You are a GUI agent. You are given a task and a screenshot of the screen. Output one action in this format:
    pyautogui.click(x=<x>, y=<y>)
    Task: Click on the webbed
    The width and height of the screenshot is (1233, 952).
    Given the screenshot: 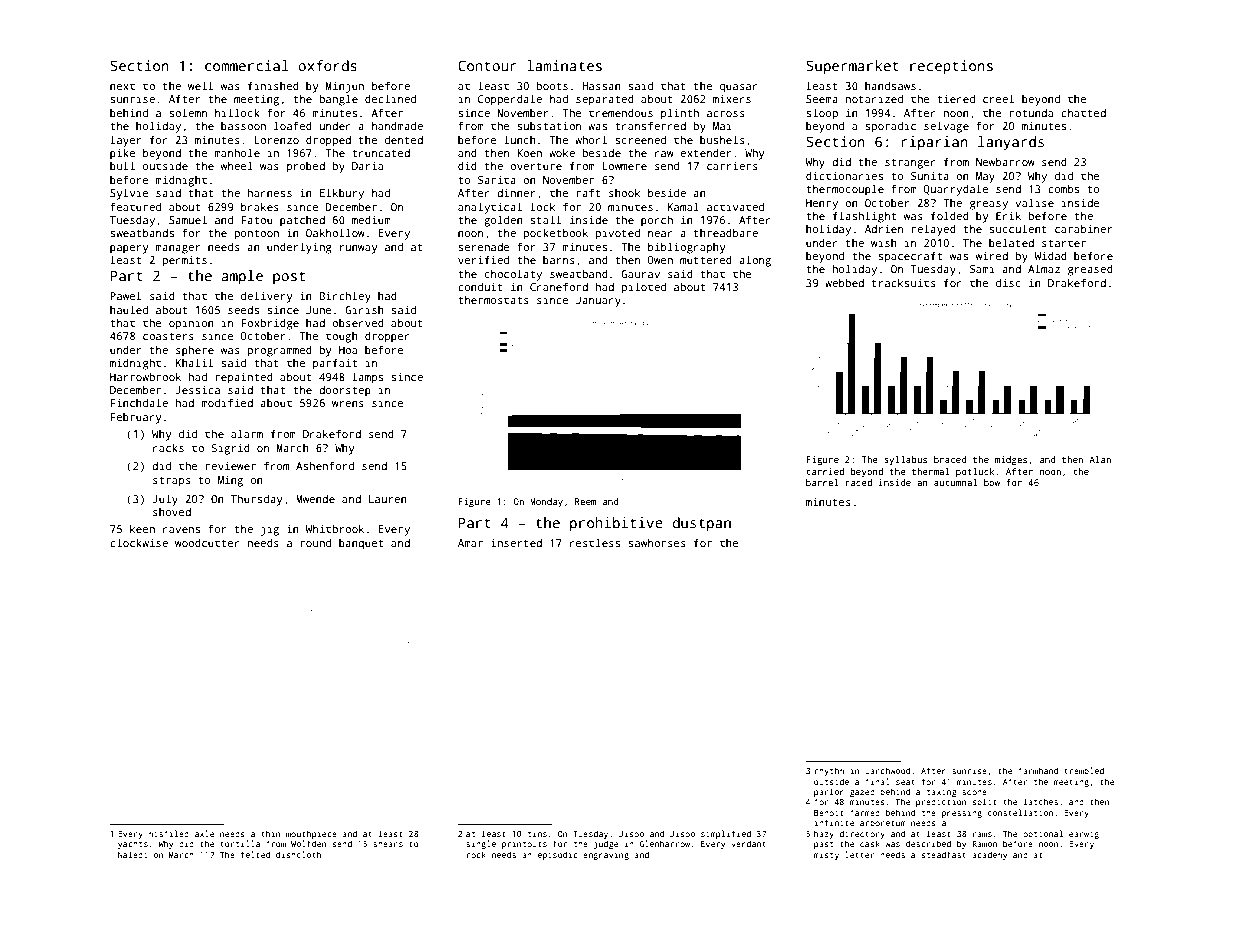 What is the action you would take?
    pyautogui.click(x=844, y=282)
